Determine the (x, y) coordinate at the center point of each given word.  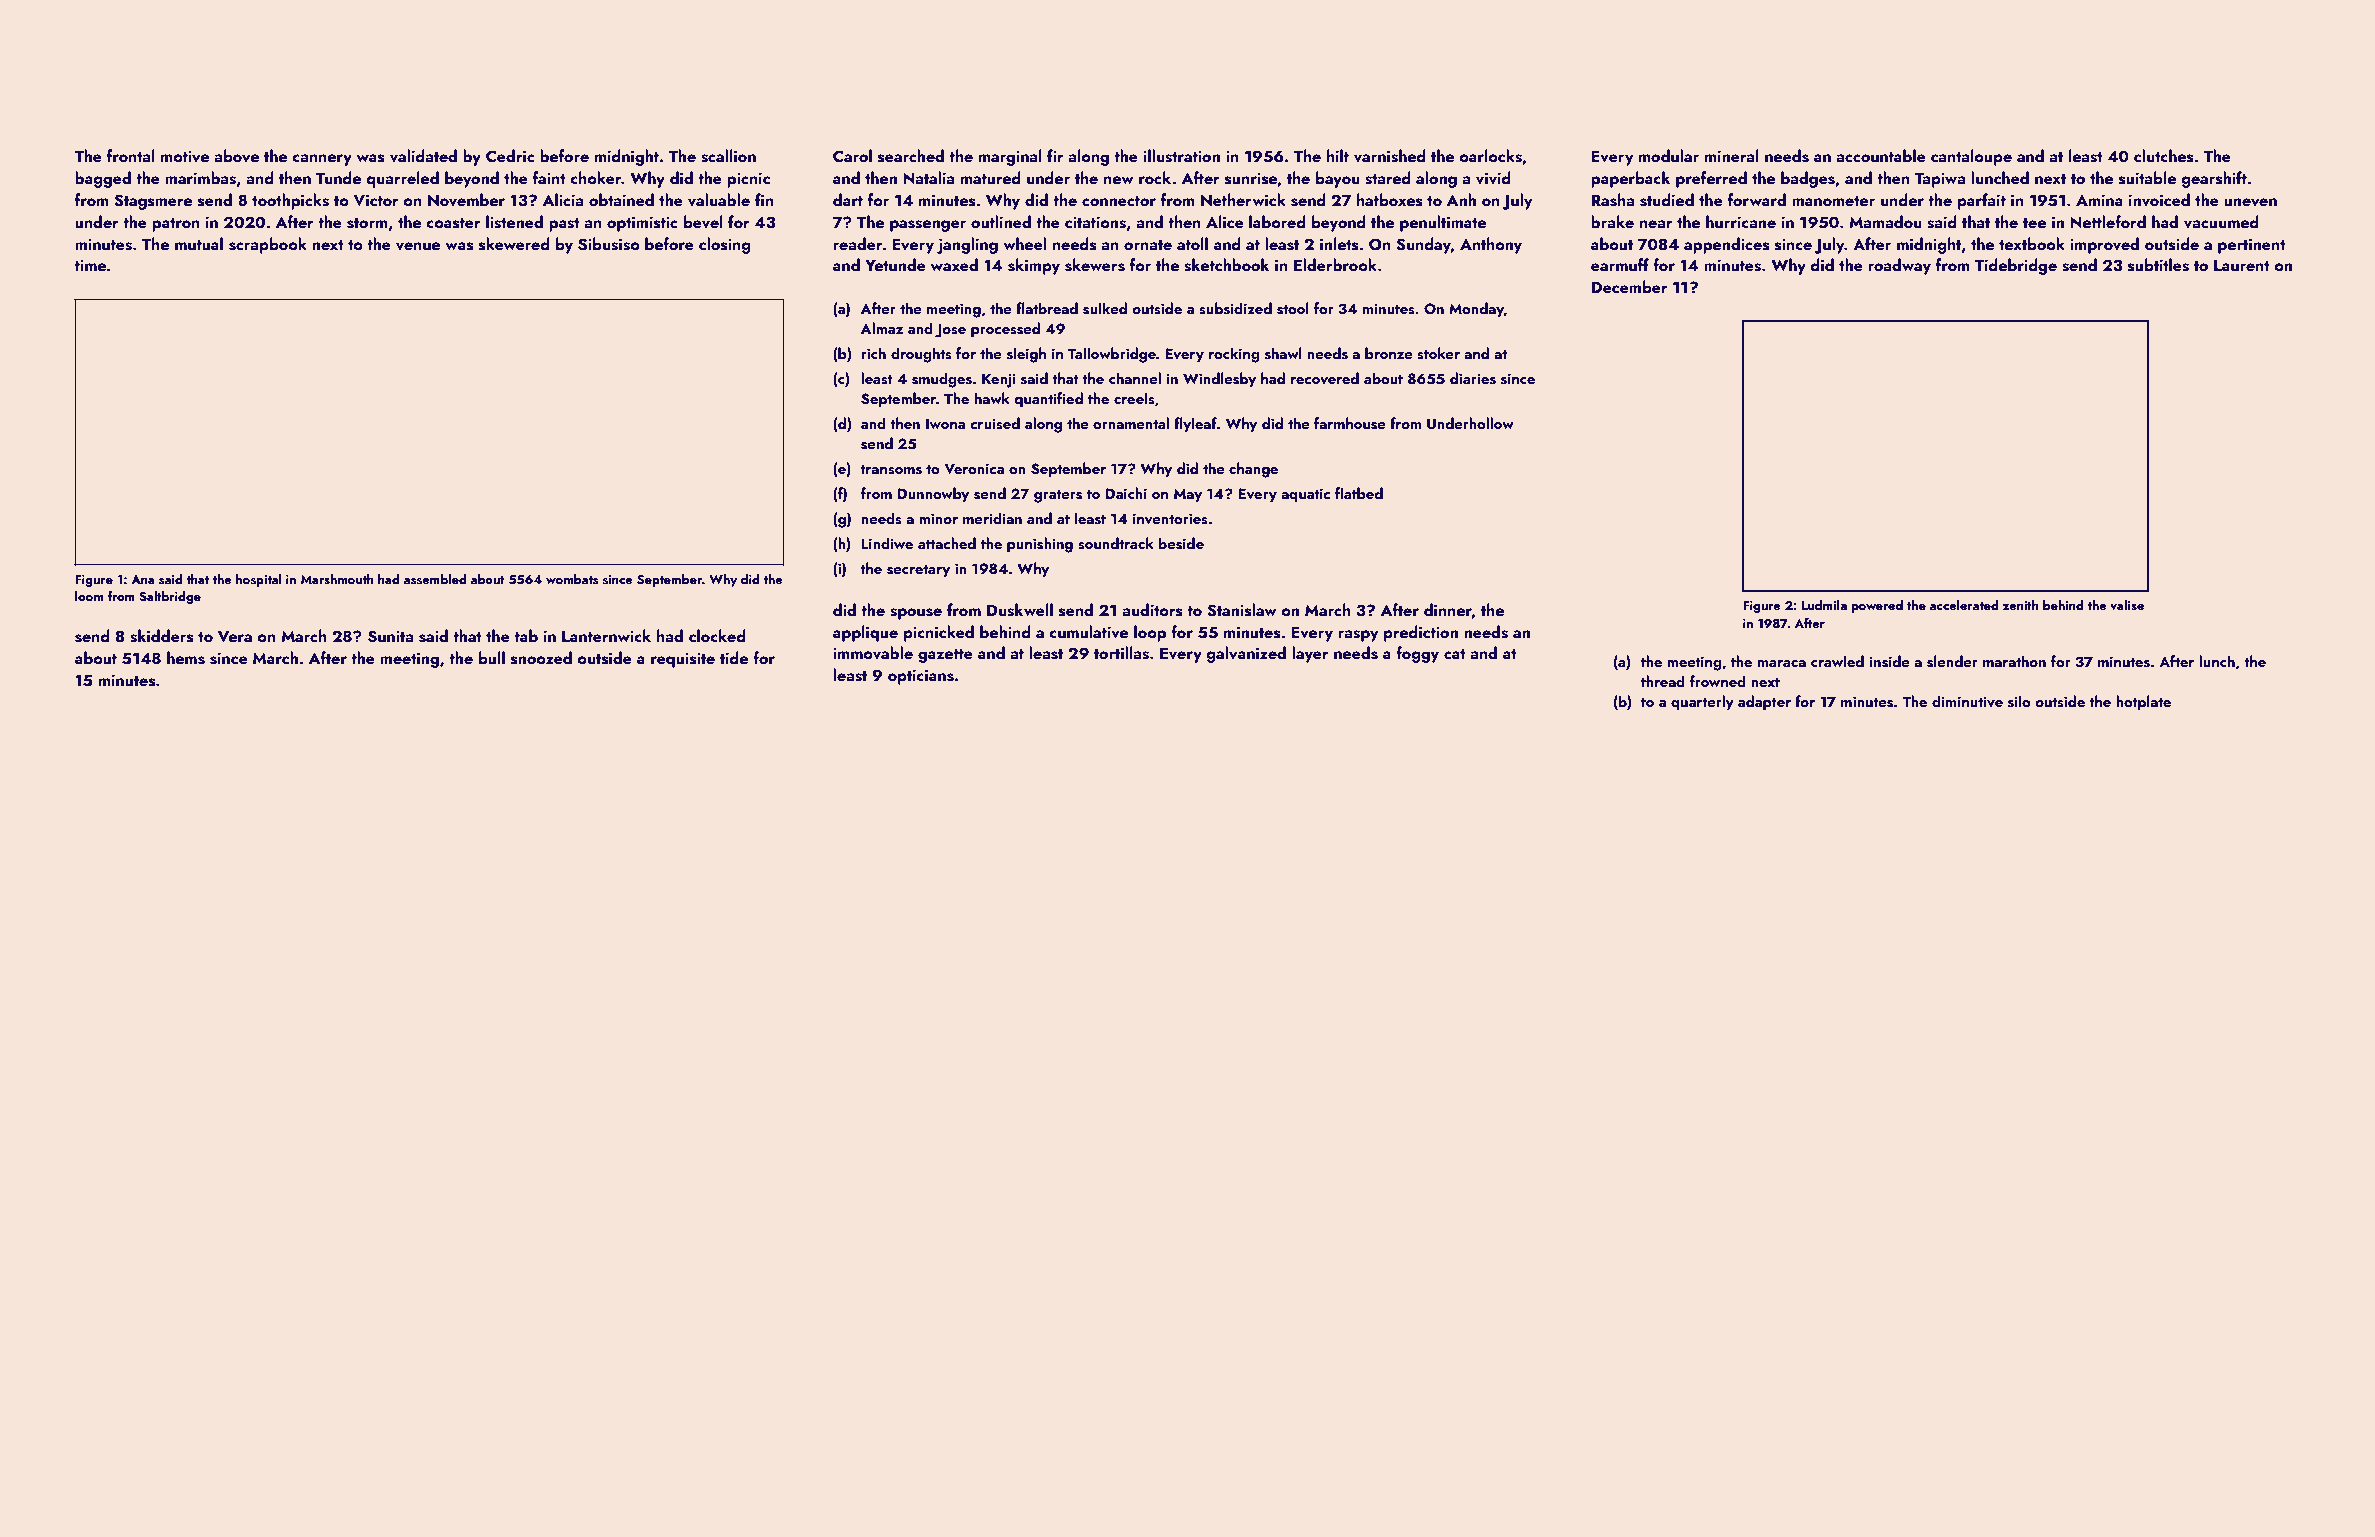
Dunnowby (933, 495)
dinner (1448, 610)
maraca (1782, 663)
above (236, 156)
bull (492, 657)
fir (1055, 155)
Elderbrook (1335, 264)
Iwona (945, 423)
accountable (1881, 155)
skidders (162, 636)
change (1253, 470)
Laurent (2242, 265)
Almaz (882, 328)
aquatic (1305, 495)
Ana (143, 579)
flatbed (1359, 493)
